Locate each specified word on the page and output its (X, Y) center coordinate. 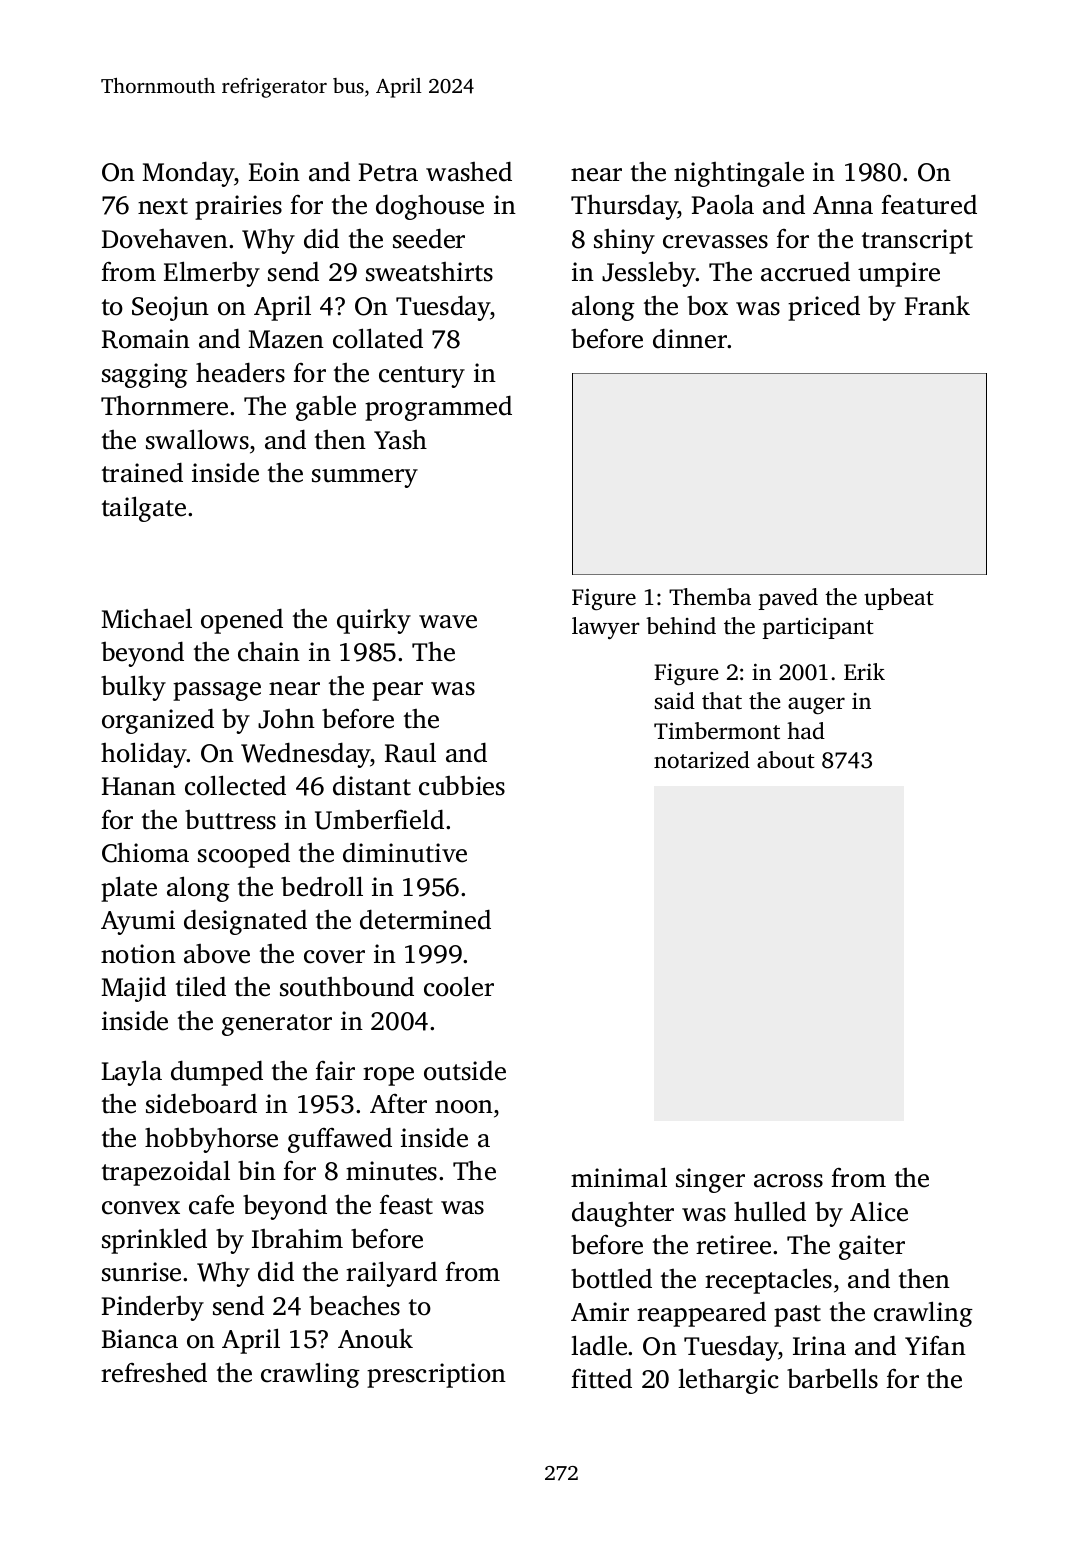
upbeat (899, 599)
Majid (133, 989)
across (788, 1181)
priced (824, 308)
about (786, 760)
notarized (702, 759)
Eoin (274, 172)
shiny (624, 241)
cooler (459, 986)
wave (448, 622)
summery (365, 478)
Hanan (139, 786)
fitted (601, 1378)
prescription (436, 1375)
